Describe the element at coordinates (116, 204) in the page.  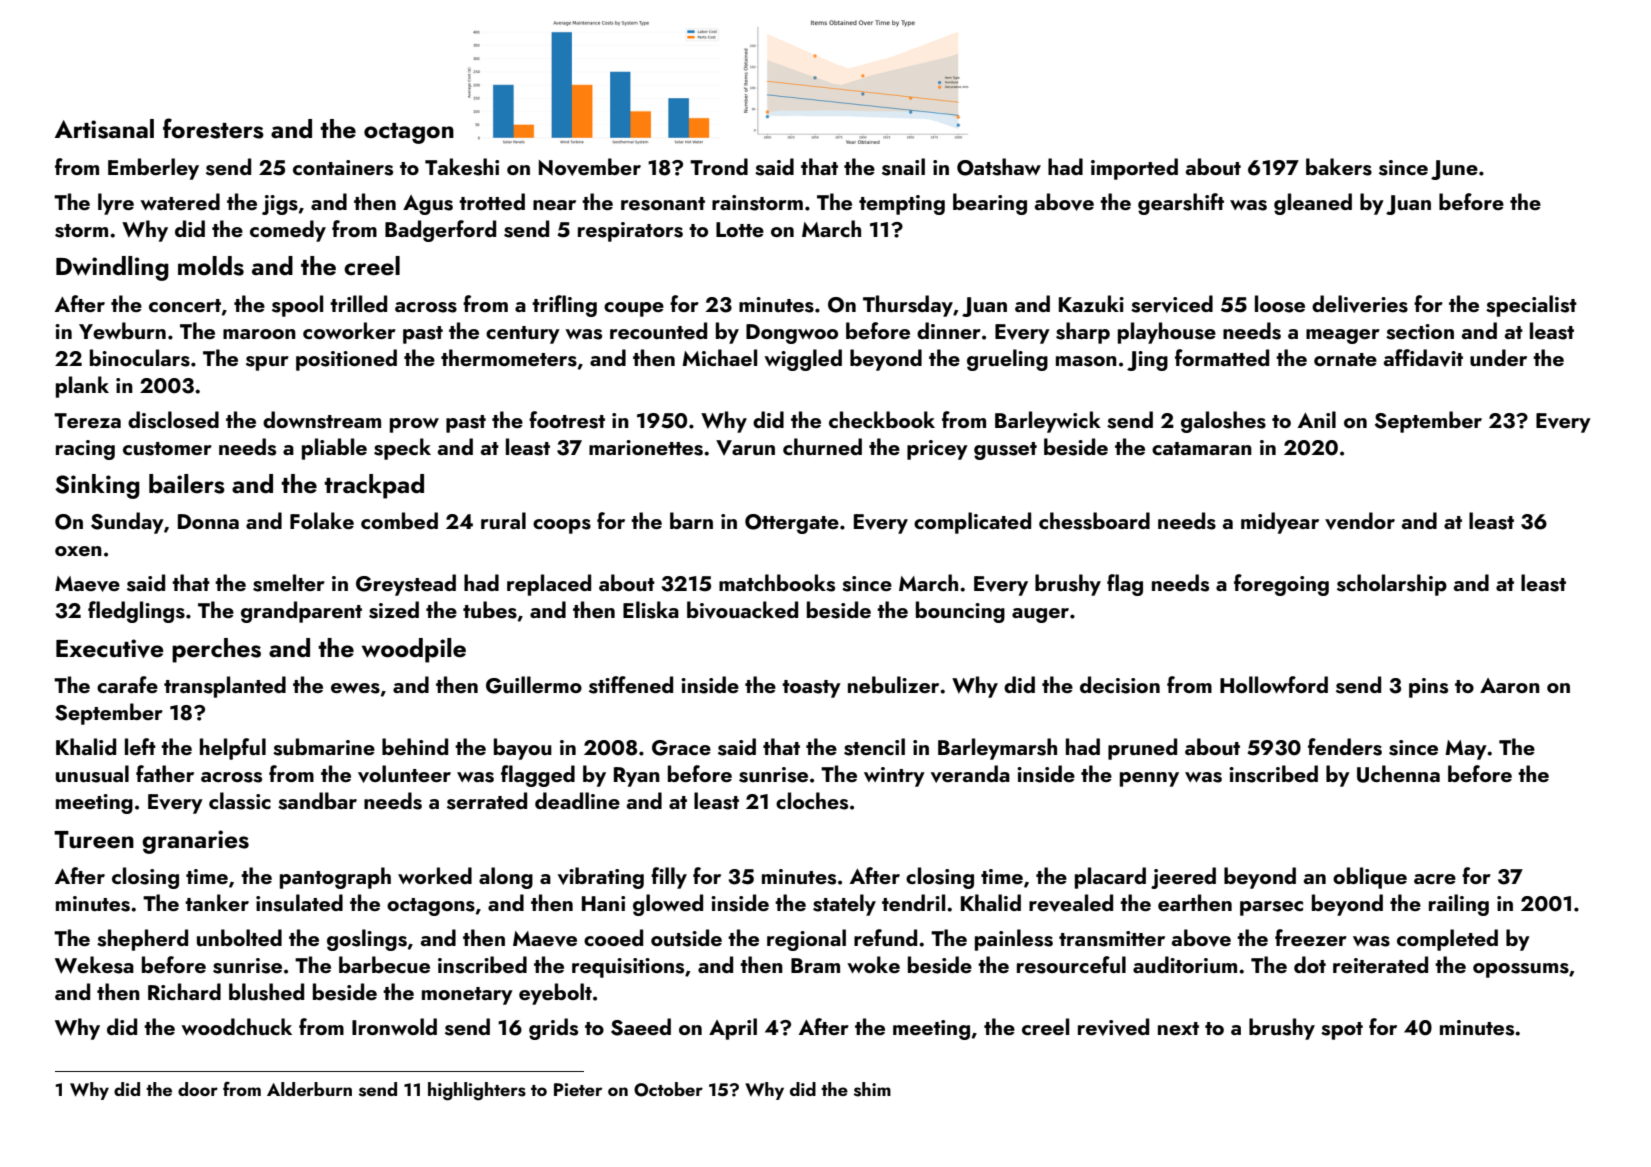
I see `lyre` at that location.
